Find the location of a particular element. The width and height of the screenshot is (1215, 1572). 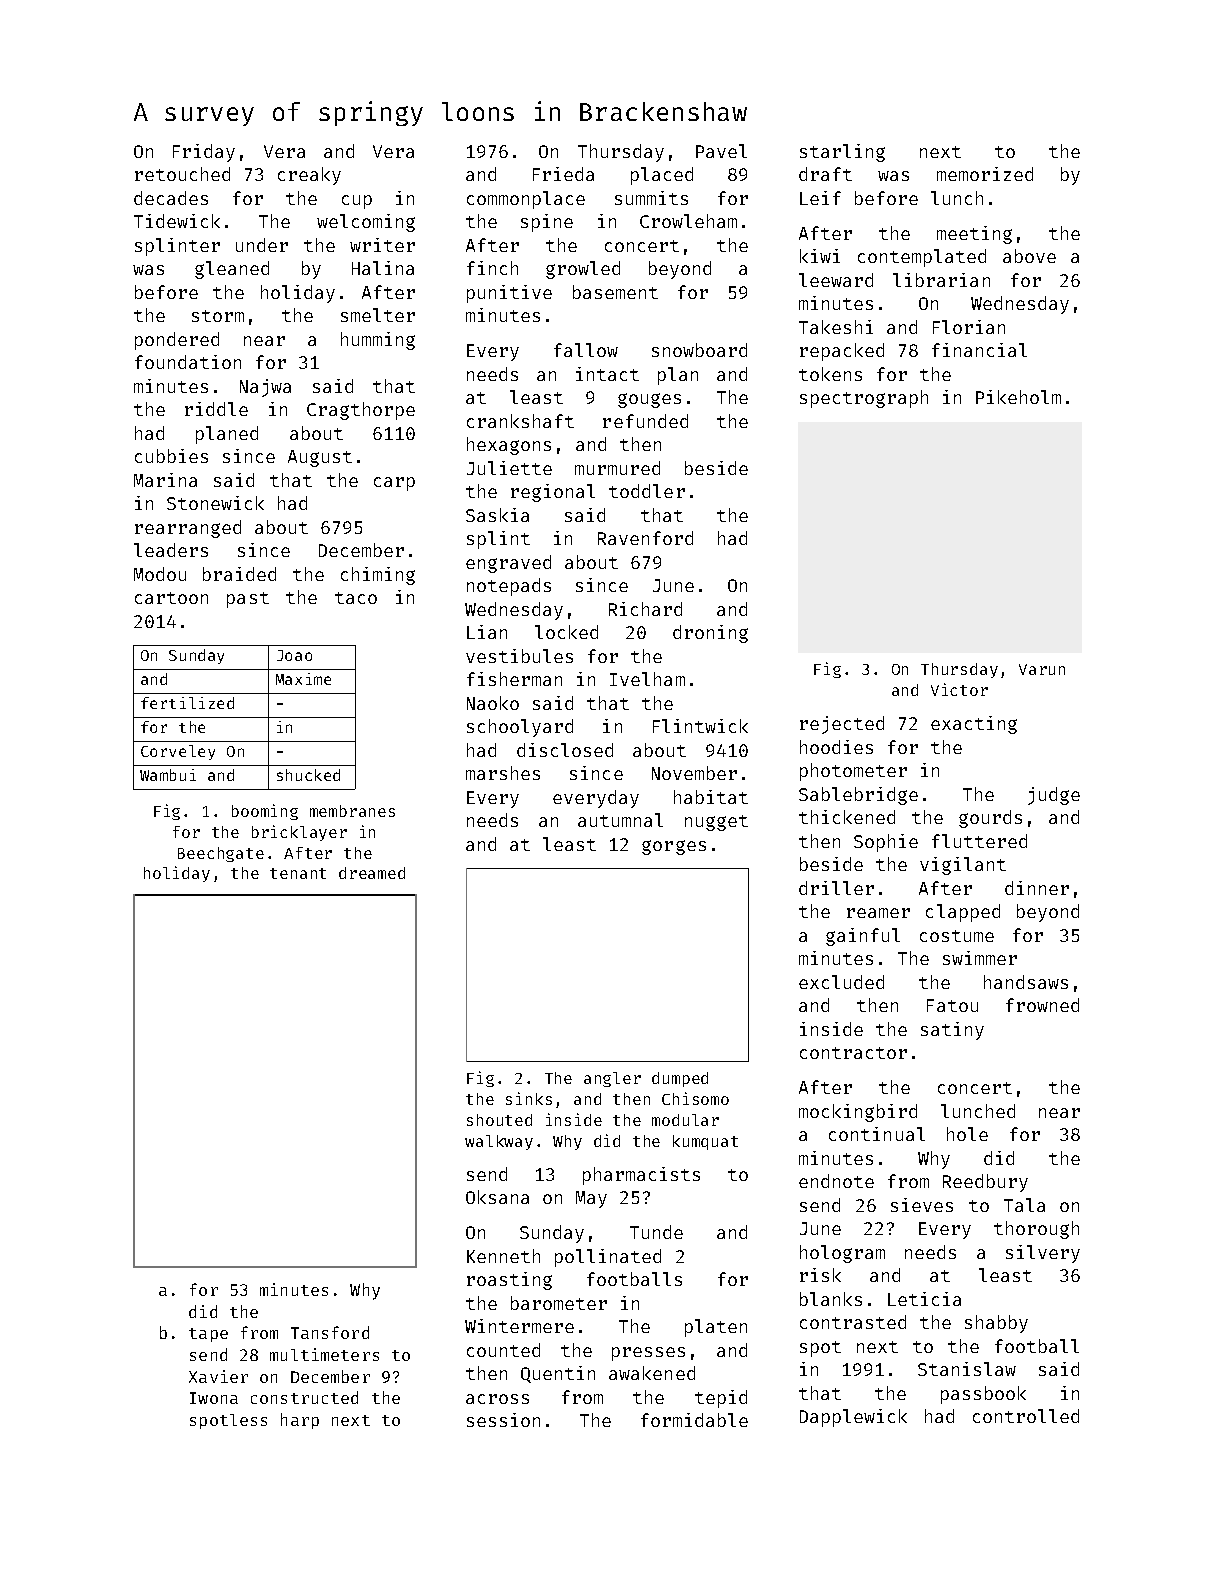

Friday is located at coordinates (204, 153).
